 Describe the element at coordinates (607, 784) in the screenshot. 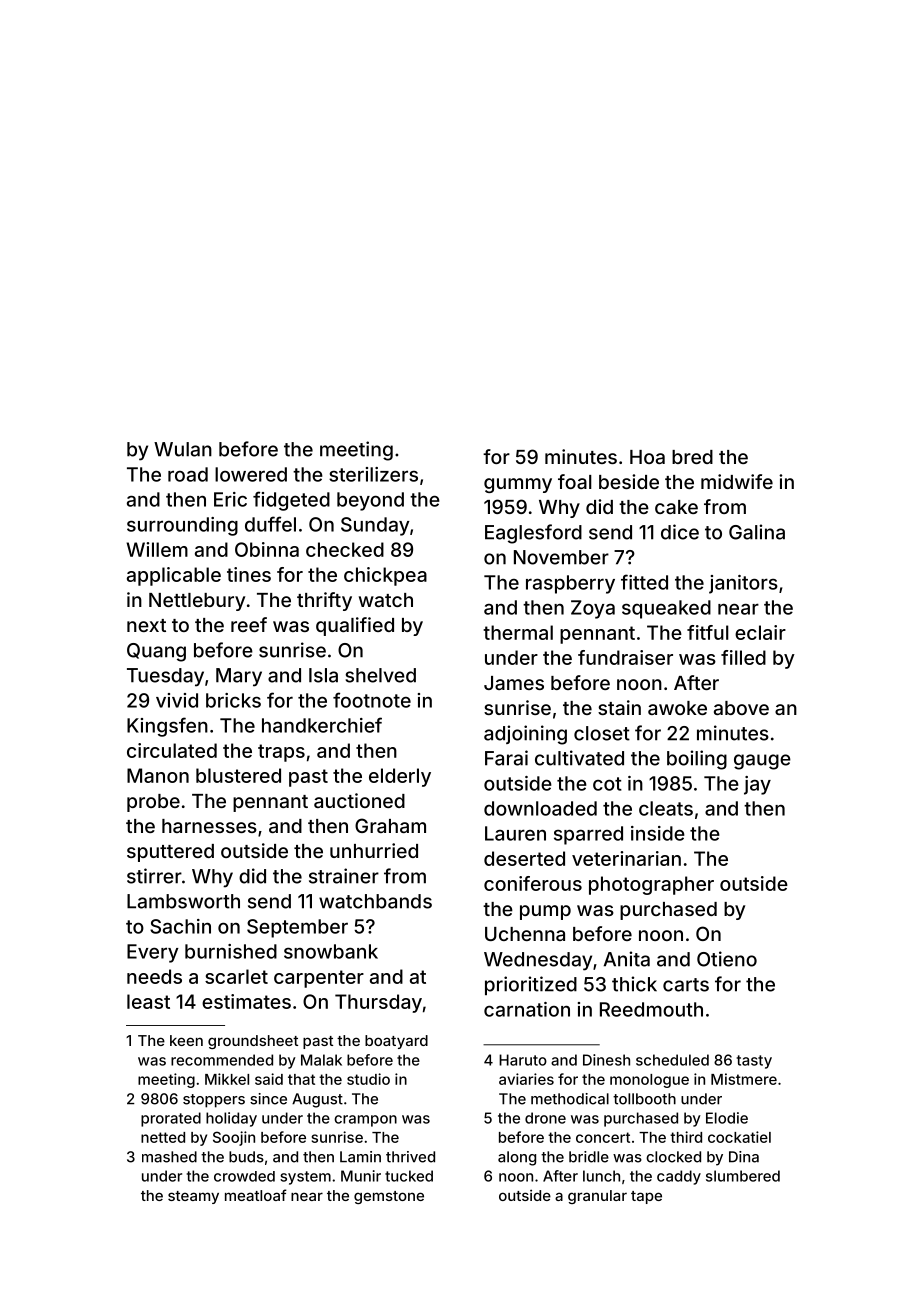

I see `cot` at that location.
